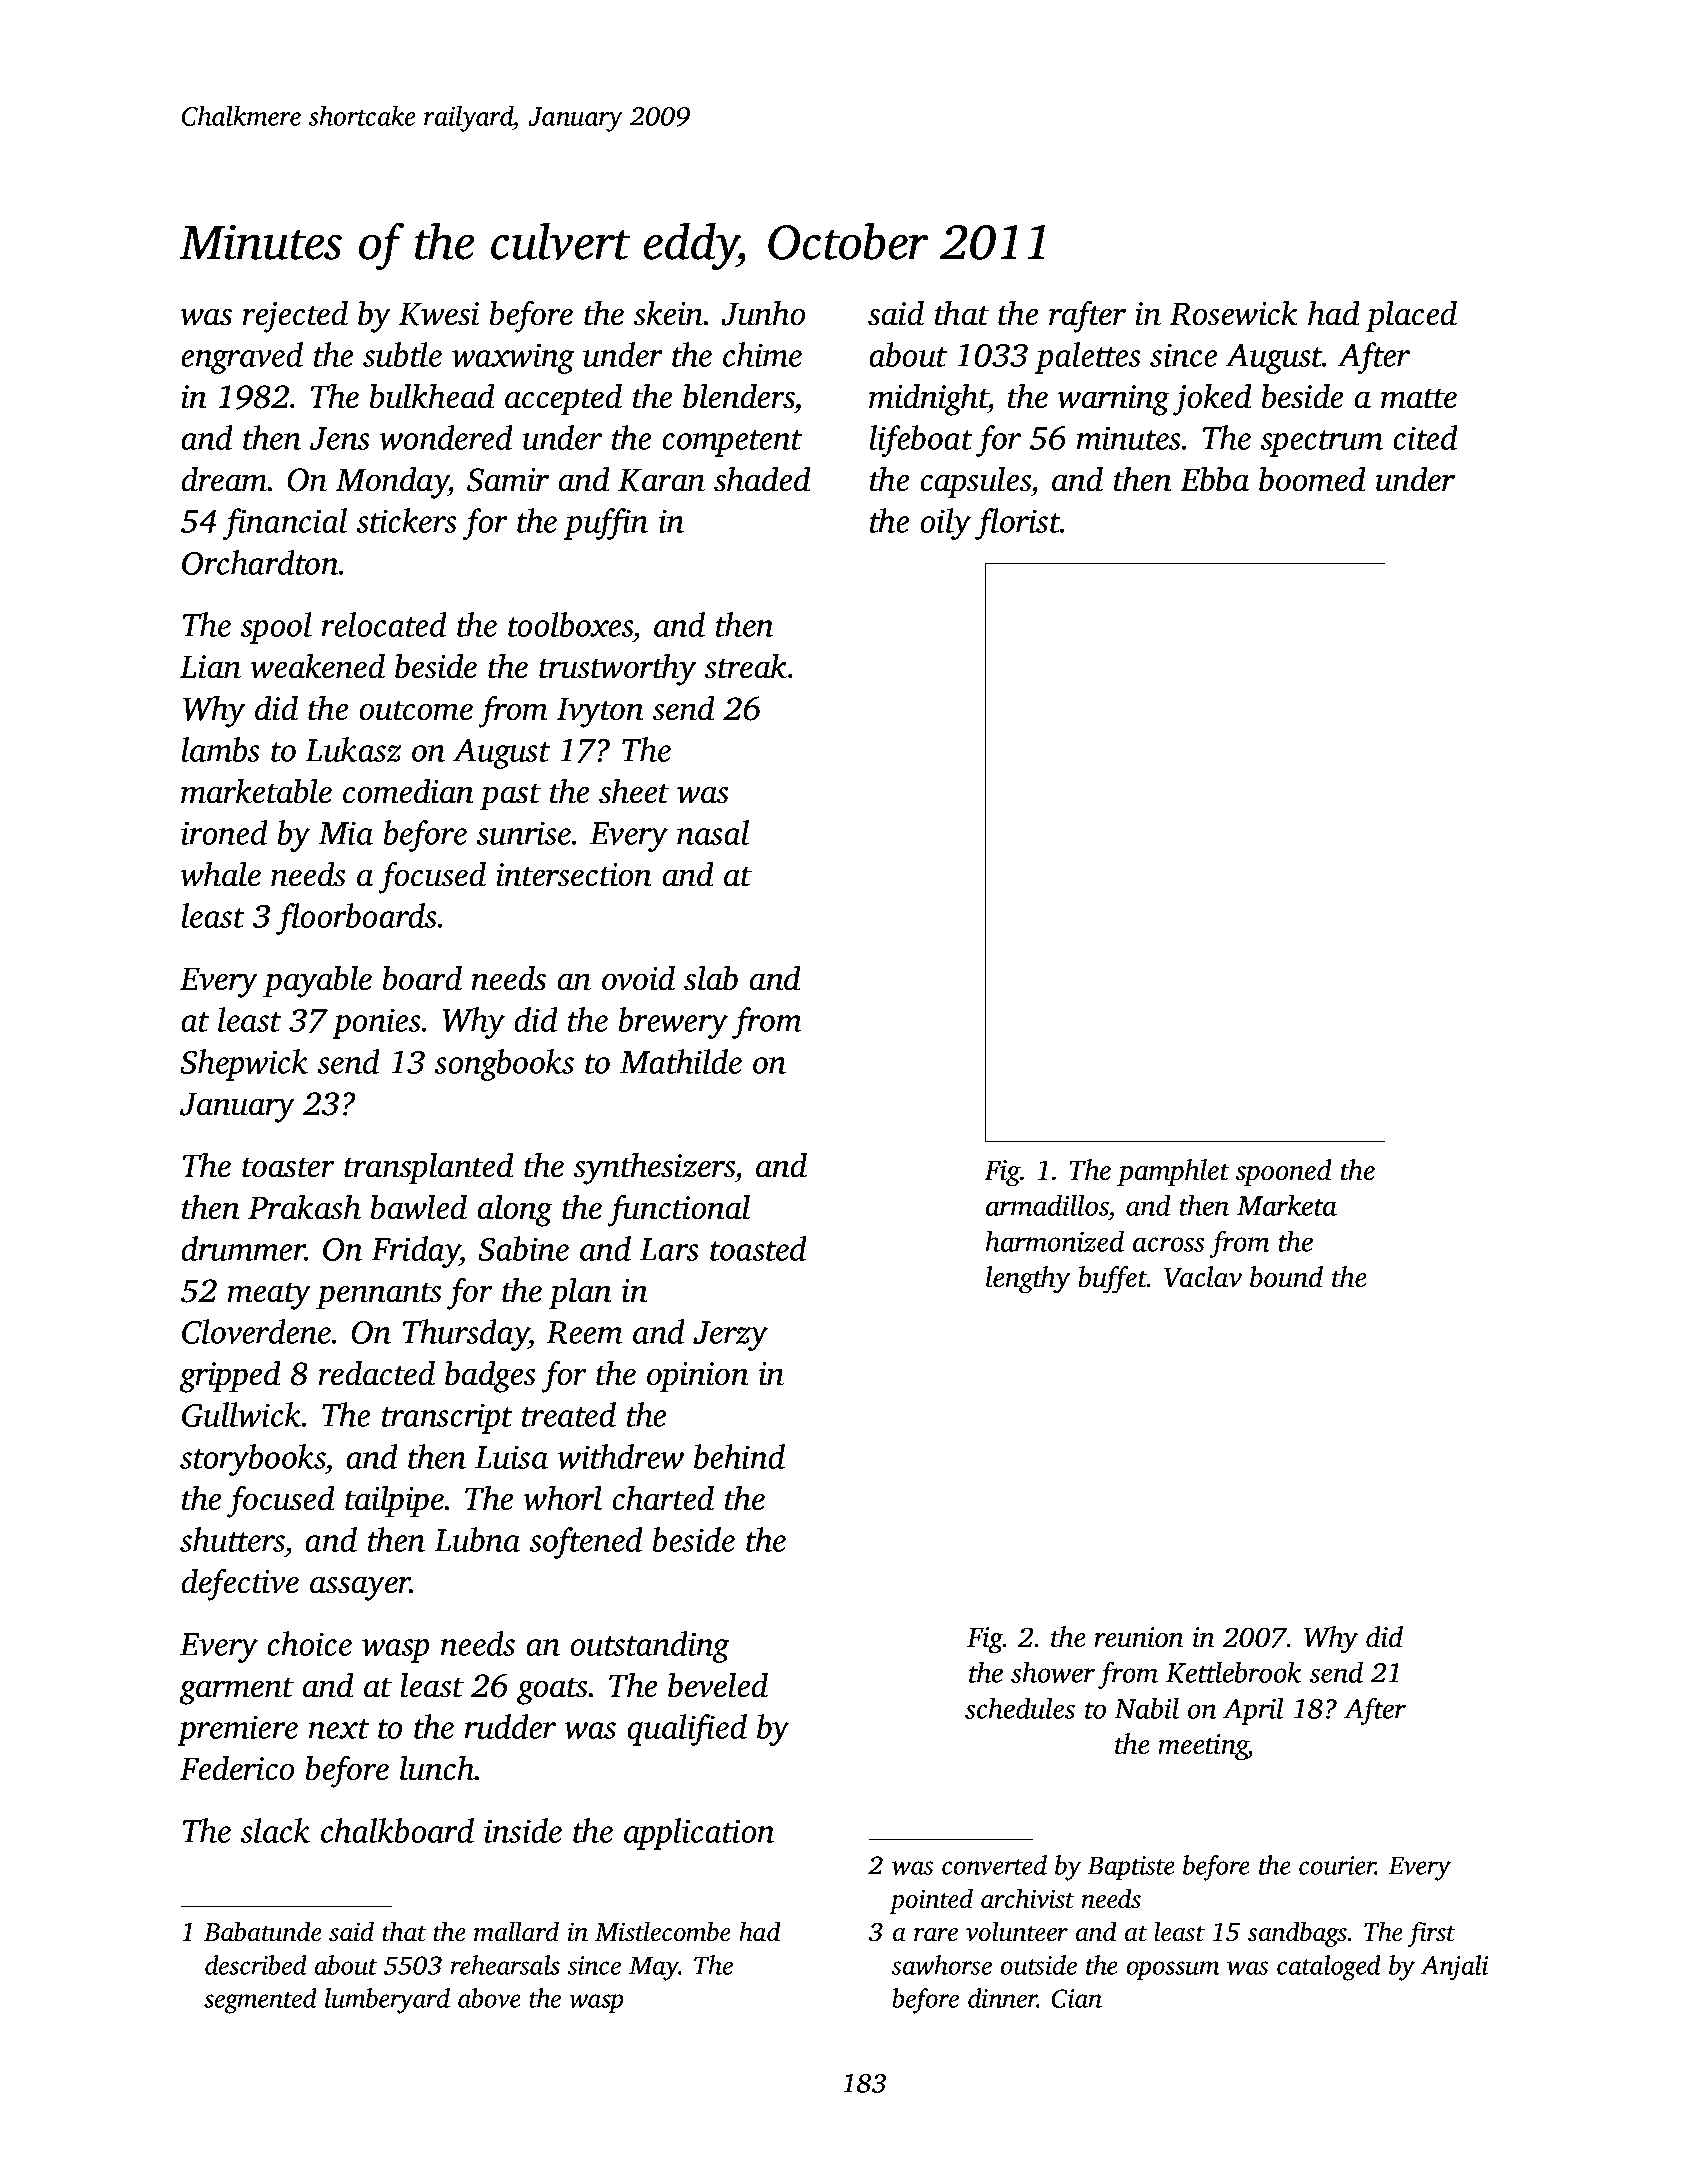 Image resolution: width=1683 pixels, height=2178 pixels. What do you see at coordinates (1113, 400) in the screenshot?
I see `warning` at bounding box center [1113, 400].
